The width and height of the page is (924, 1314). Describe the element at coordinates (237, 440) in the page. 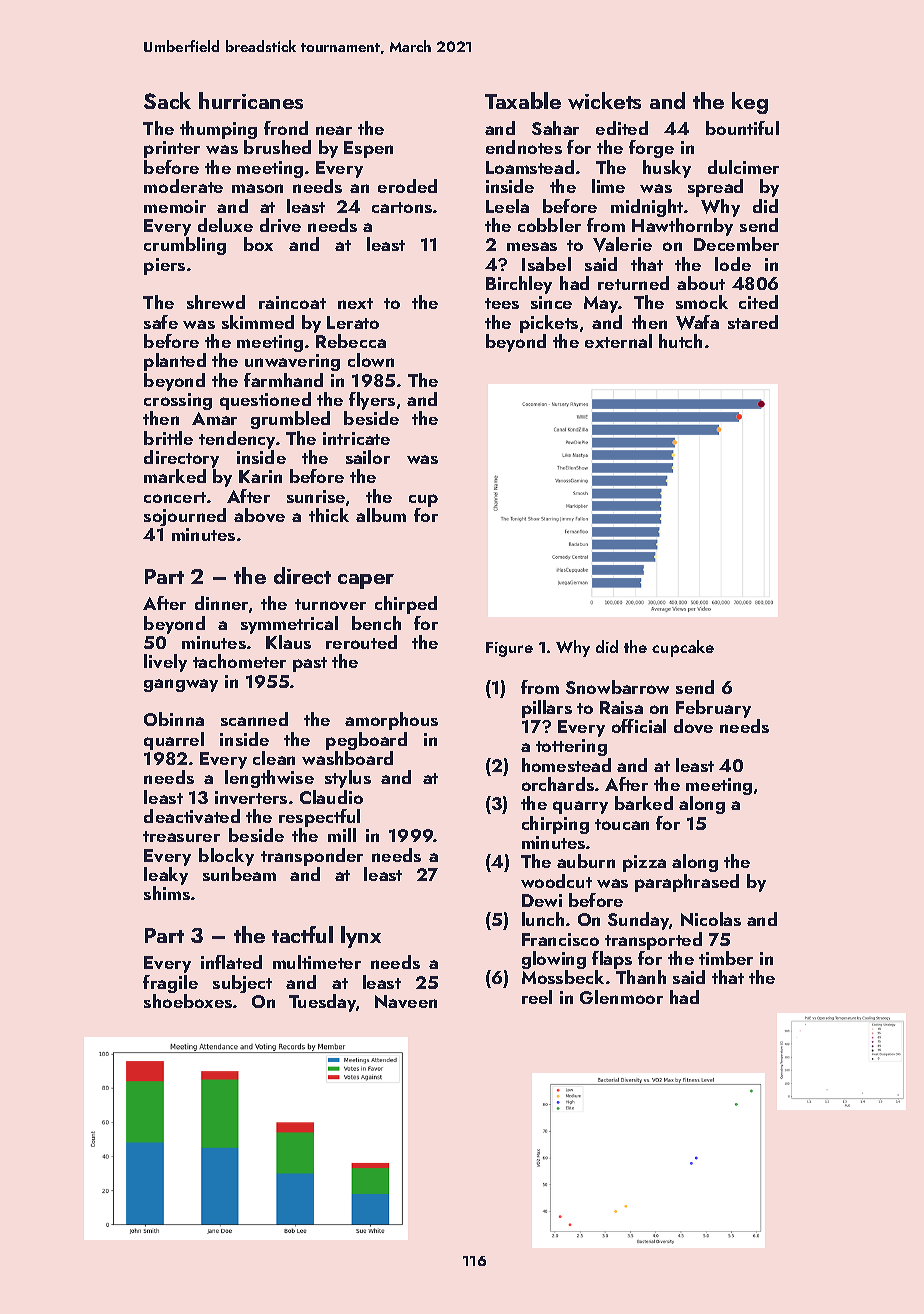

I see `tendency` at that location.
